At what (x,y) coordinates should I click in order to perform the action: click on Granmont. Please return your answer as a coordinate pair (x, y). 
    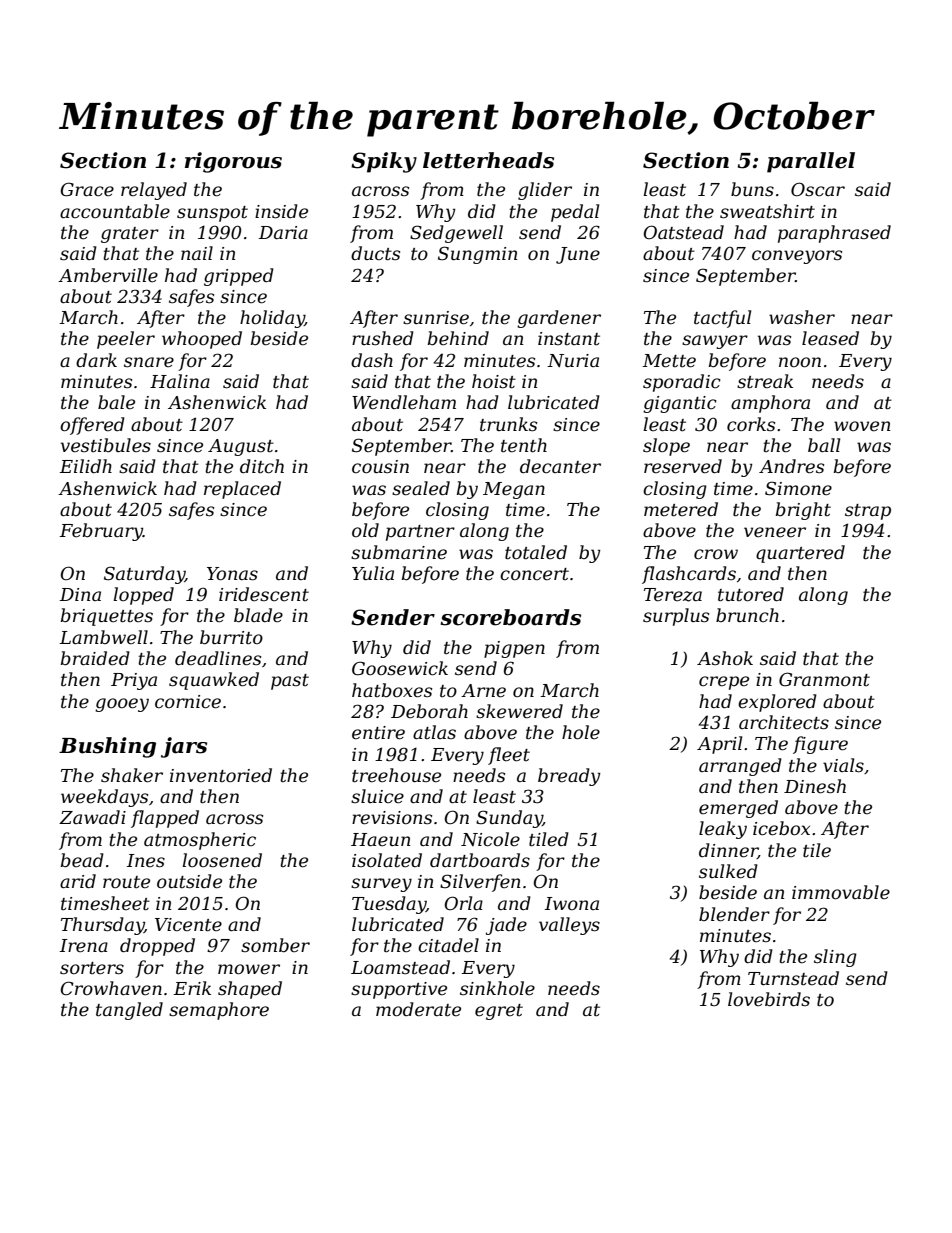
    Looking at the image, I should click on (824, 679).
